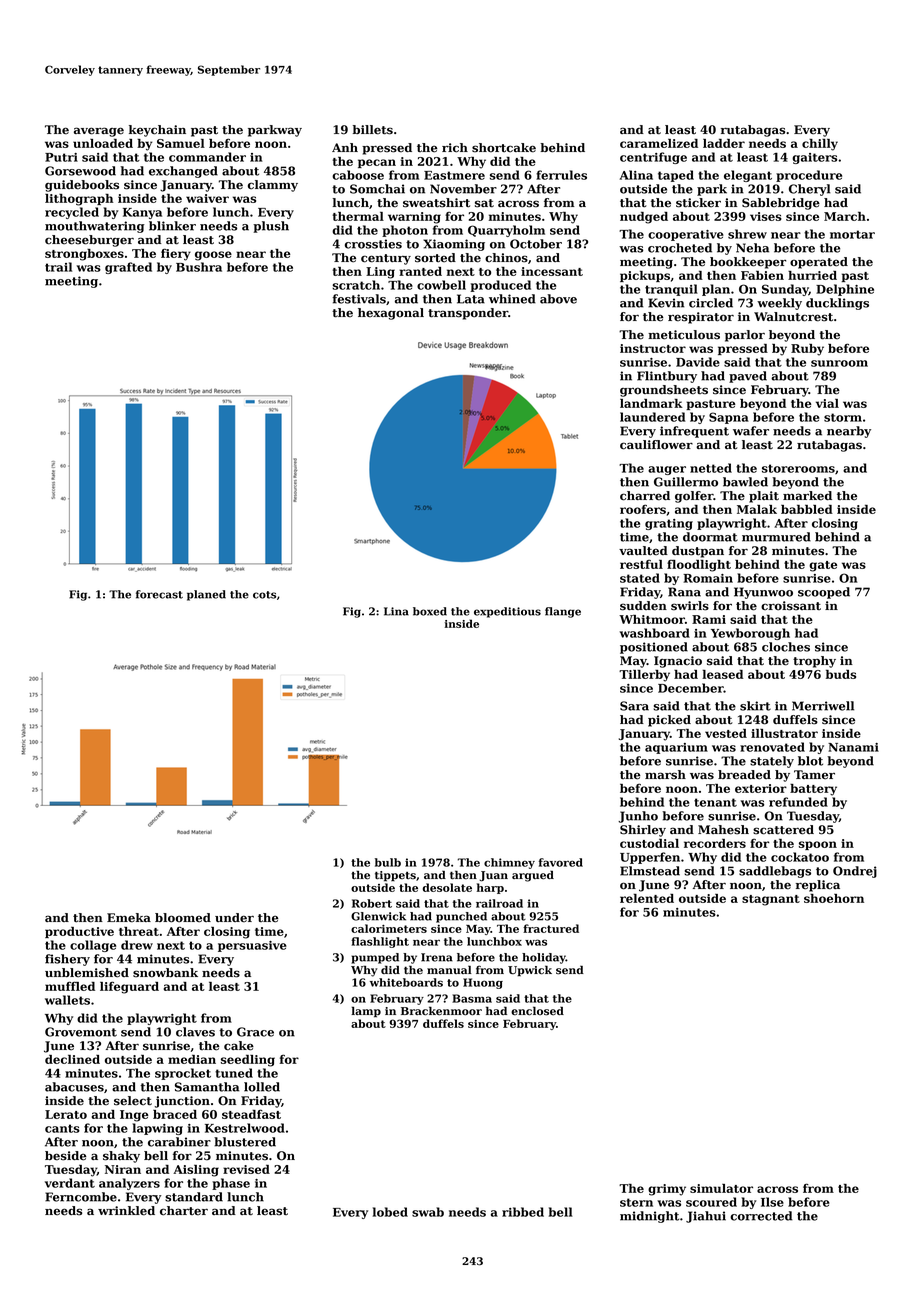 This screenshot has height=1308, width=924. I want to click on stagnant, so click(771, 900).
